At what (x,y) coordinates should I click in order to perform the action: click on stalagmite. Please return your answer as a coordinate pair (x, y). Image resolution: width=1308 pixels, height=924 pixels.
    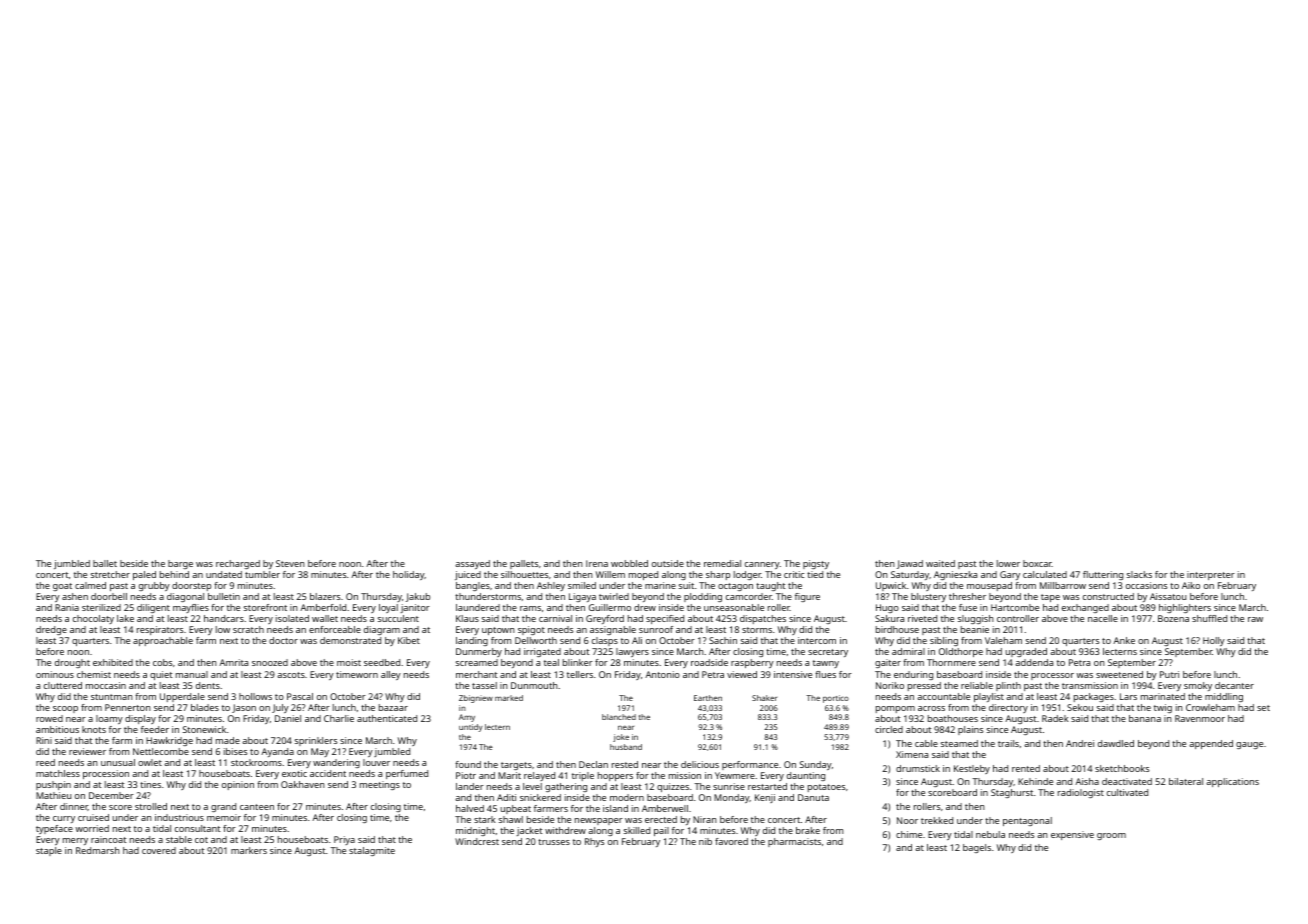
    Looking at the image, I should click on (372, 851).
